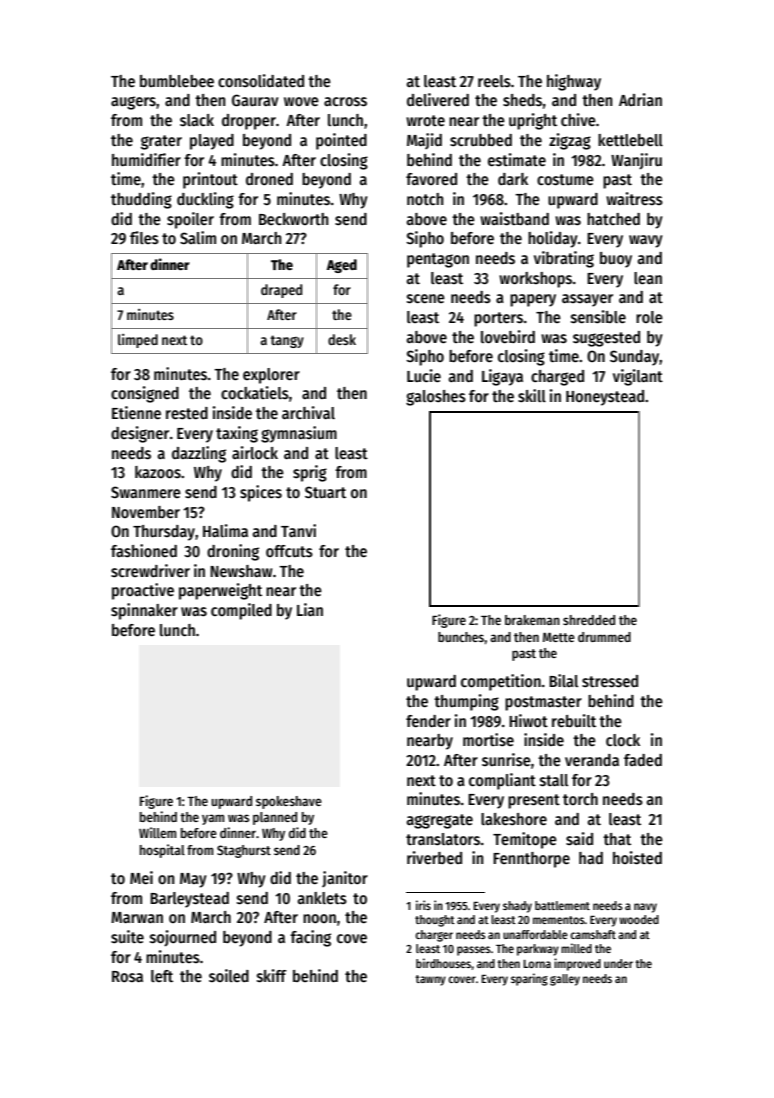 The height and width of the screenshot is (1098, 774). What do you see at coordinates (342, 266) in the screenshot?
I see `Aged` at bounding box center [342, 266].
